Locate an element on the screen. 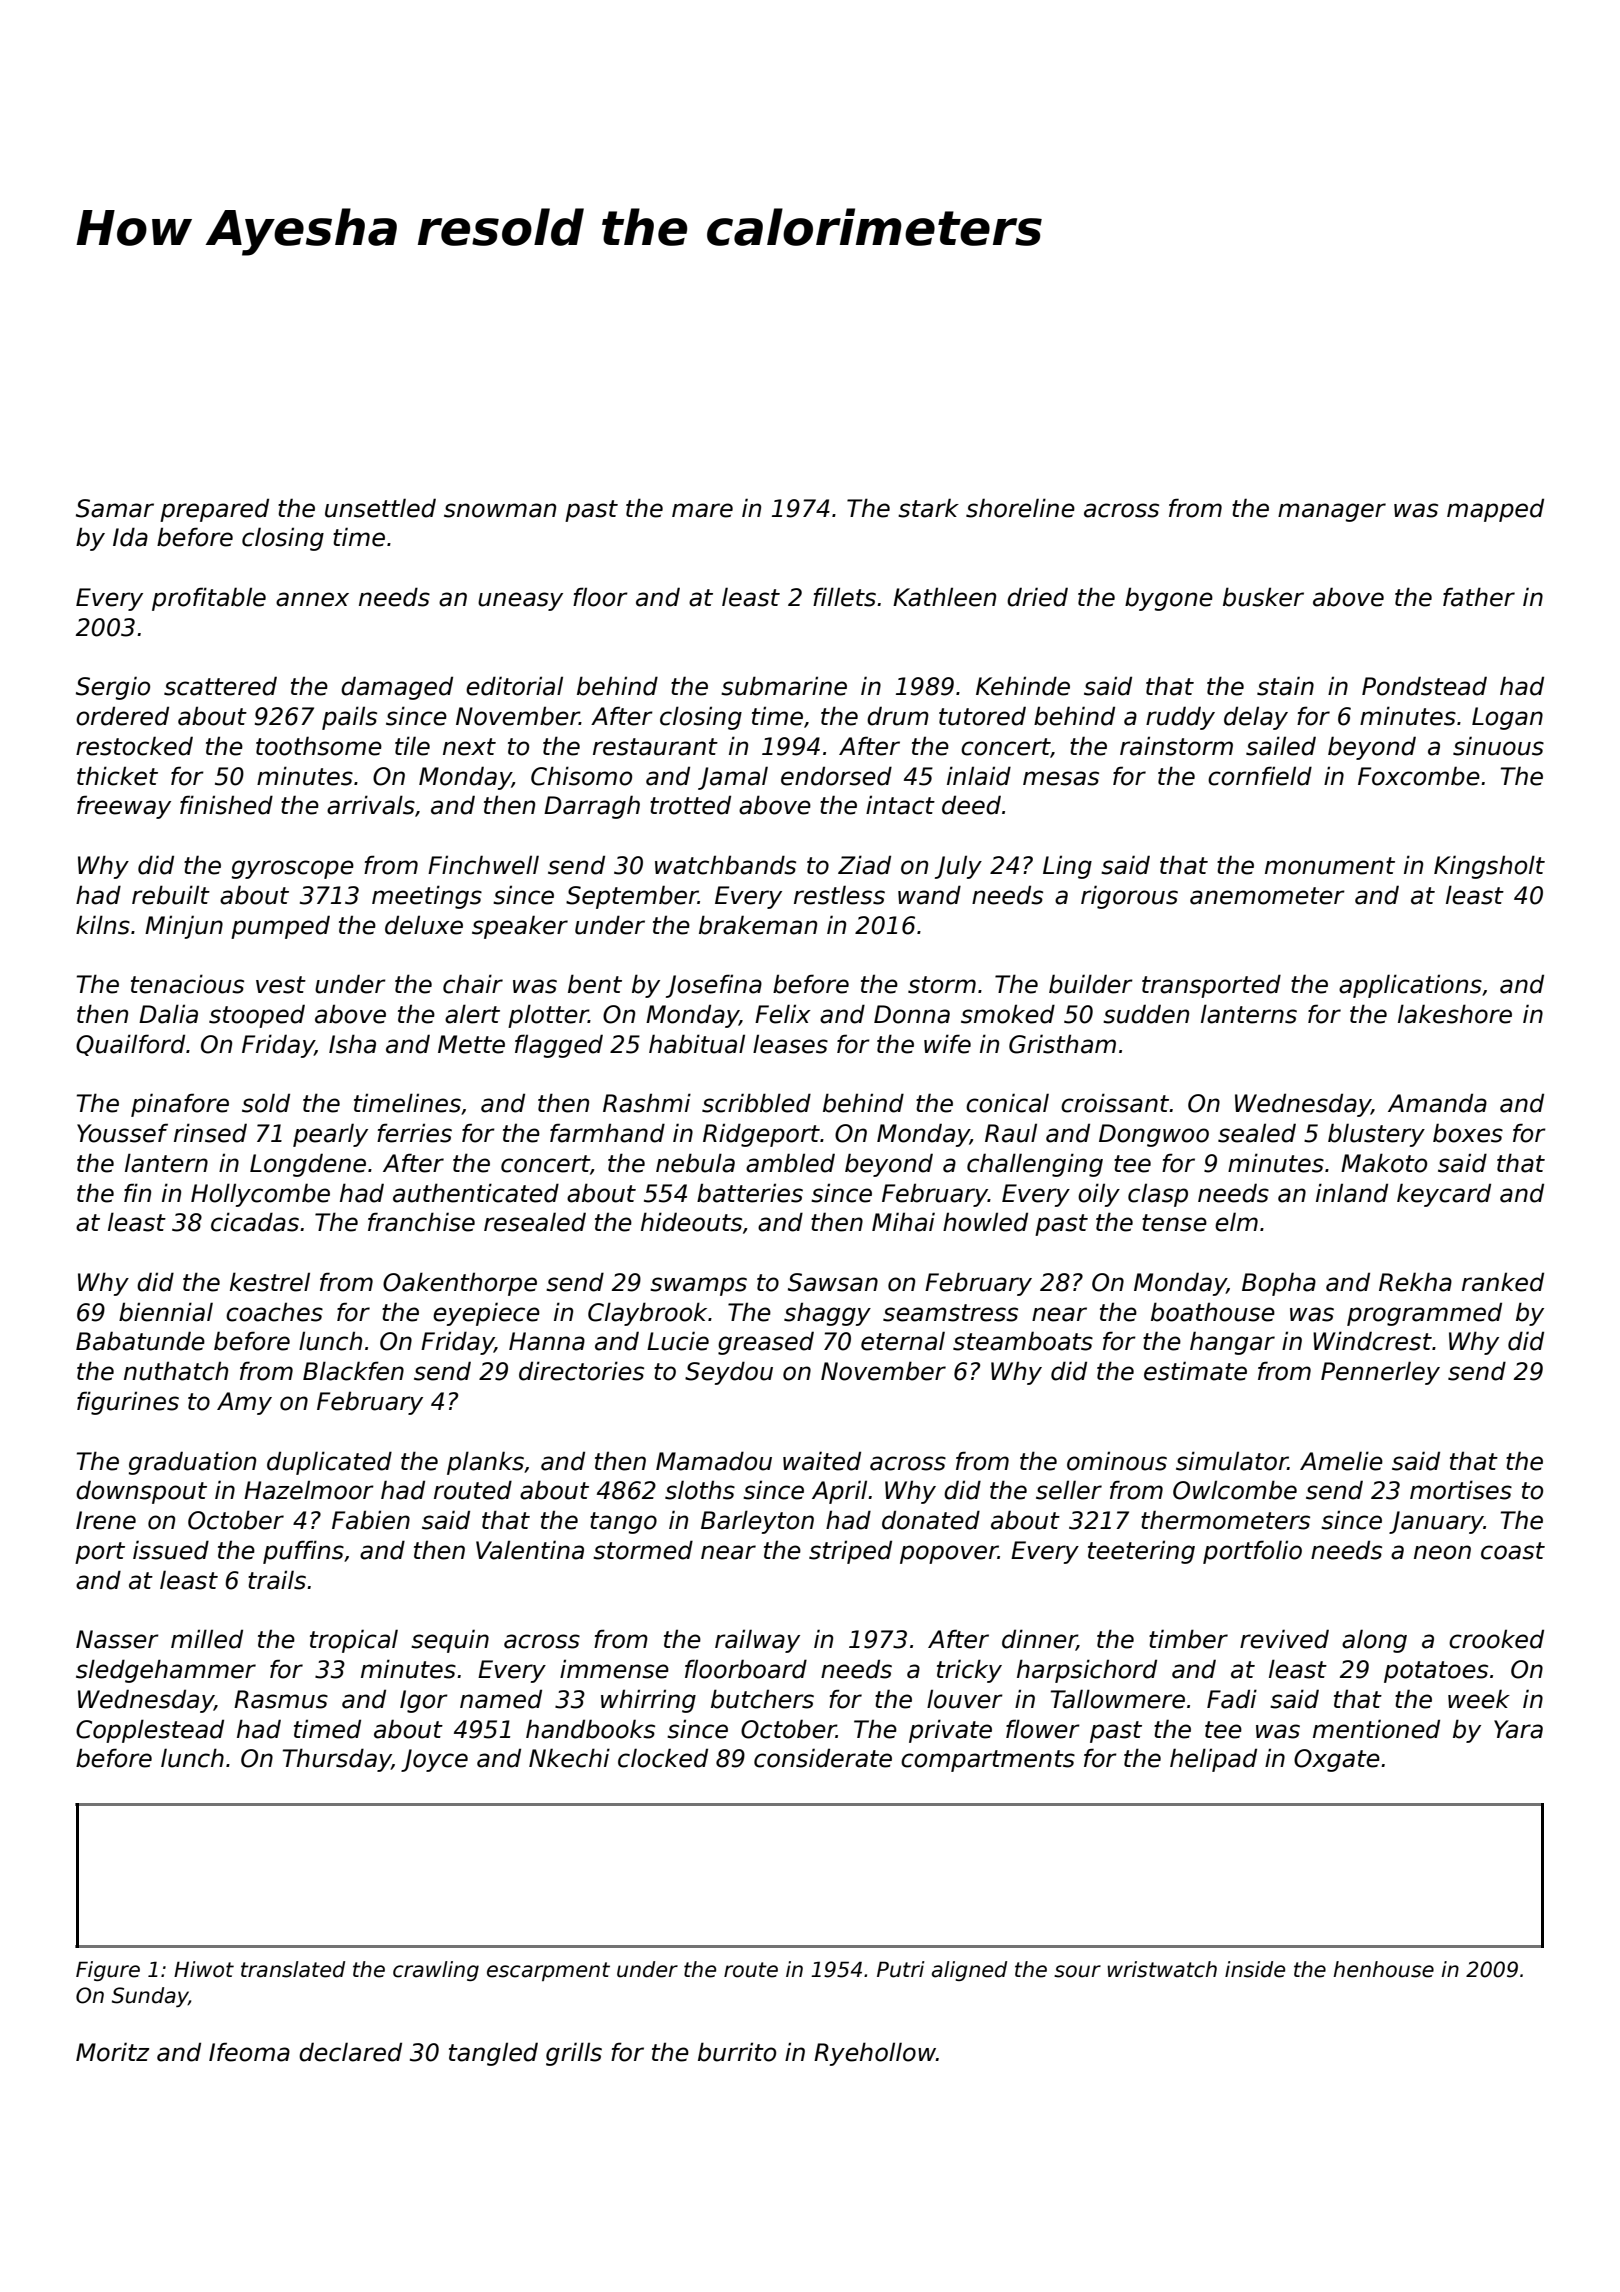 Image resolution: width=1620 pixels, height=2292 pixels. Fabien is located at coordinates (371, 1520).
